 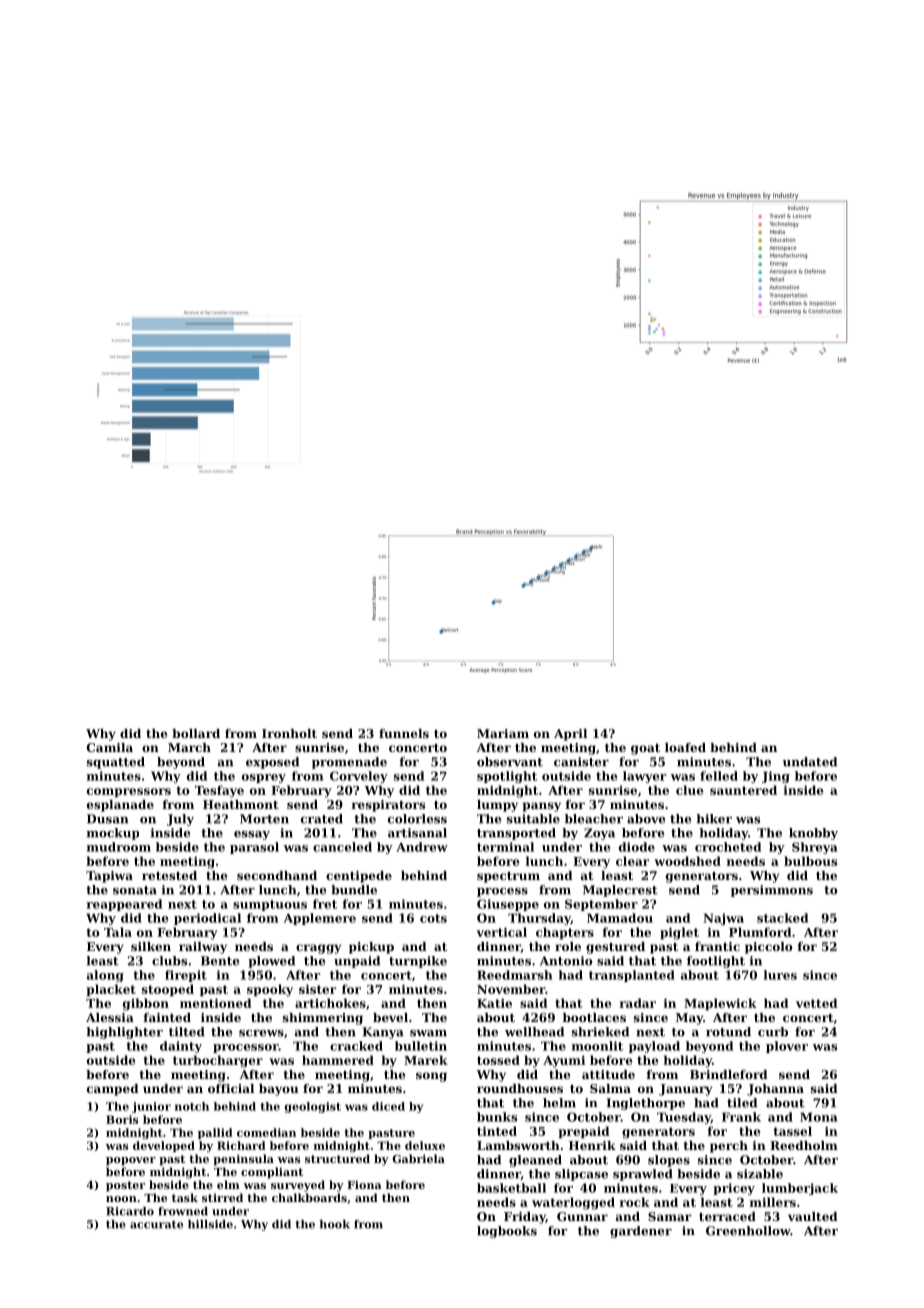 I want to click on Jing, so click(x=776, y=777).
